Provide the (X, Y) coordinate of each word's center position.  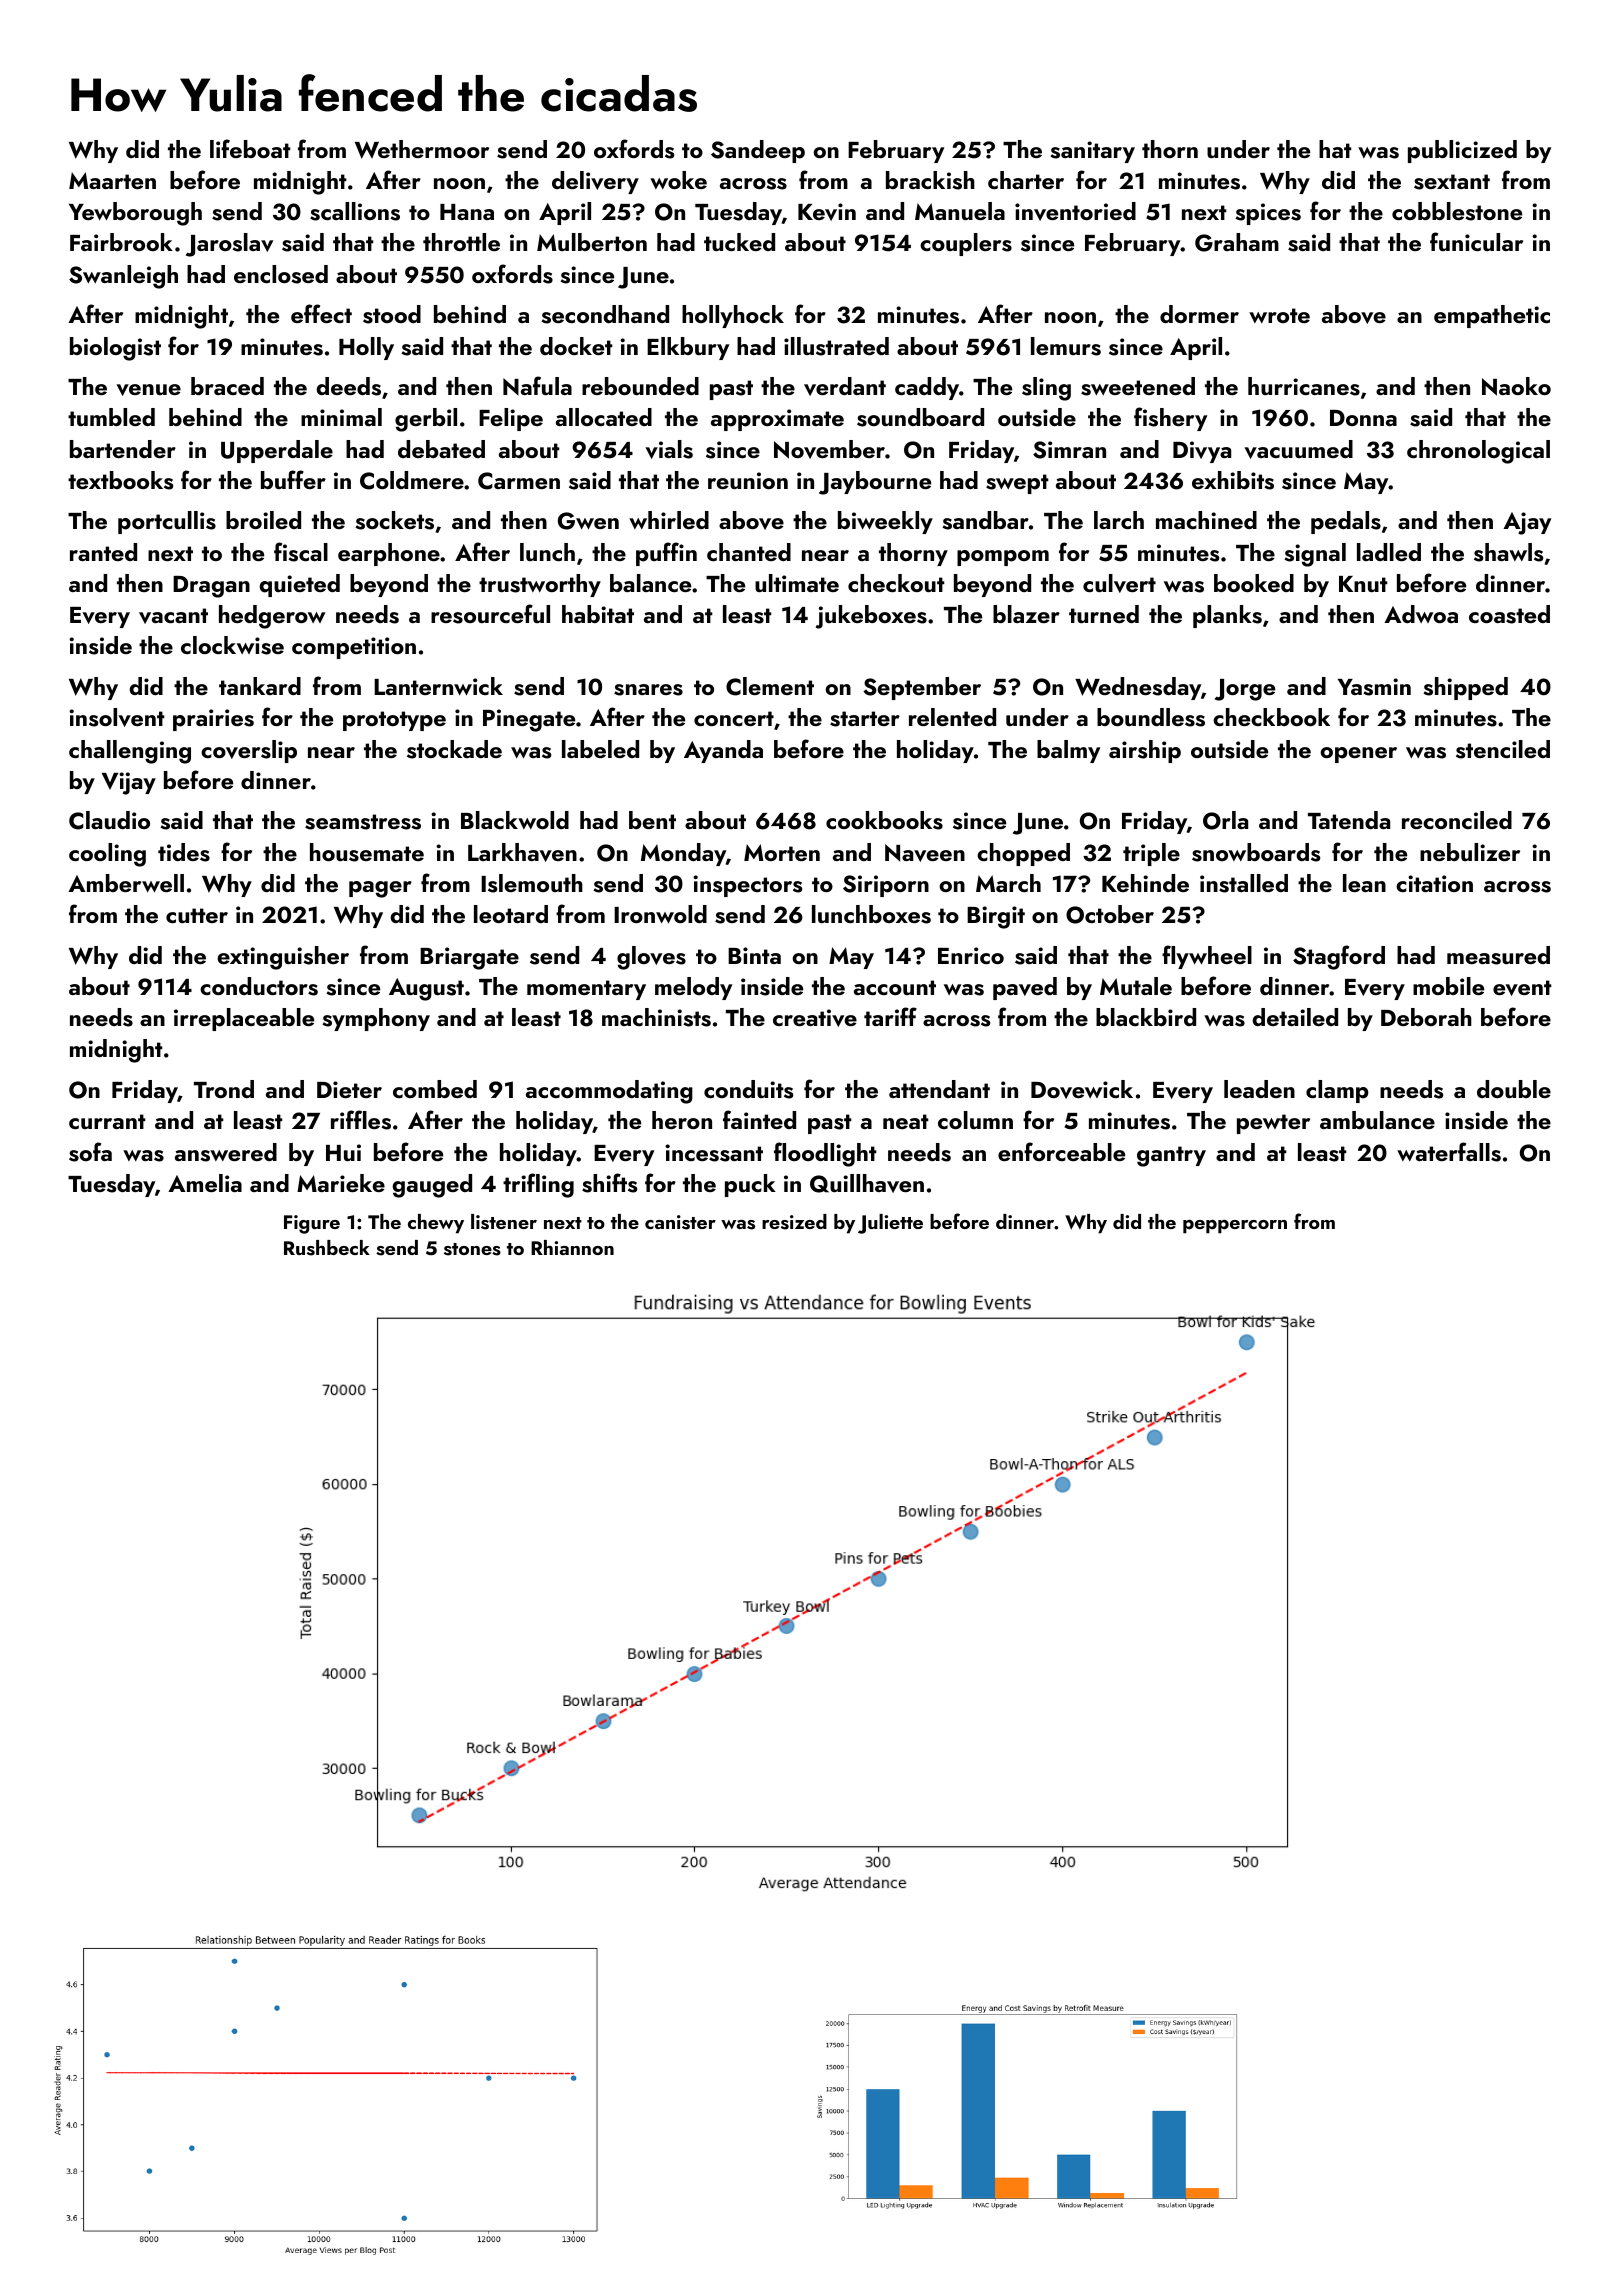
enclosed (281, 274)
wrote (1279, 315)
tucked (739, 242)
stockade (454, 749)
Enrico (971, 955)
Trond (224, 1089)
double (1514, 1089)
